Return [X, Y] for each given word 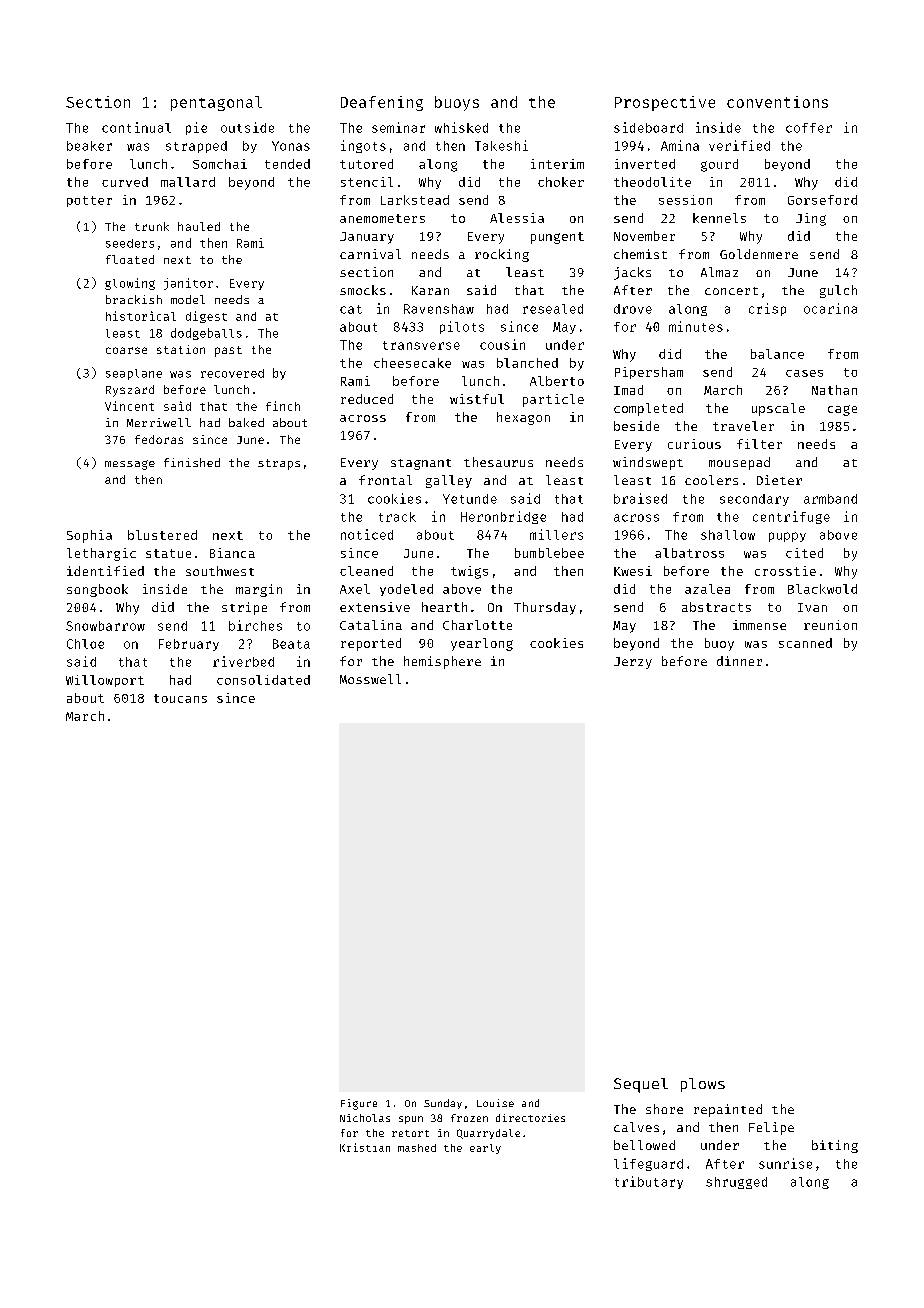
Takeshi [501, 145]
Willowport [105, 681]
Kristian [365, 1147]
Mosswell [370, 679]
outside [247, 127]
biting [835, 1146]
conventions [777, 102]
